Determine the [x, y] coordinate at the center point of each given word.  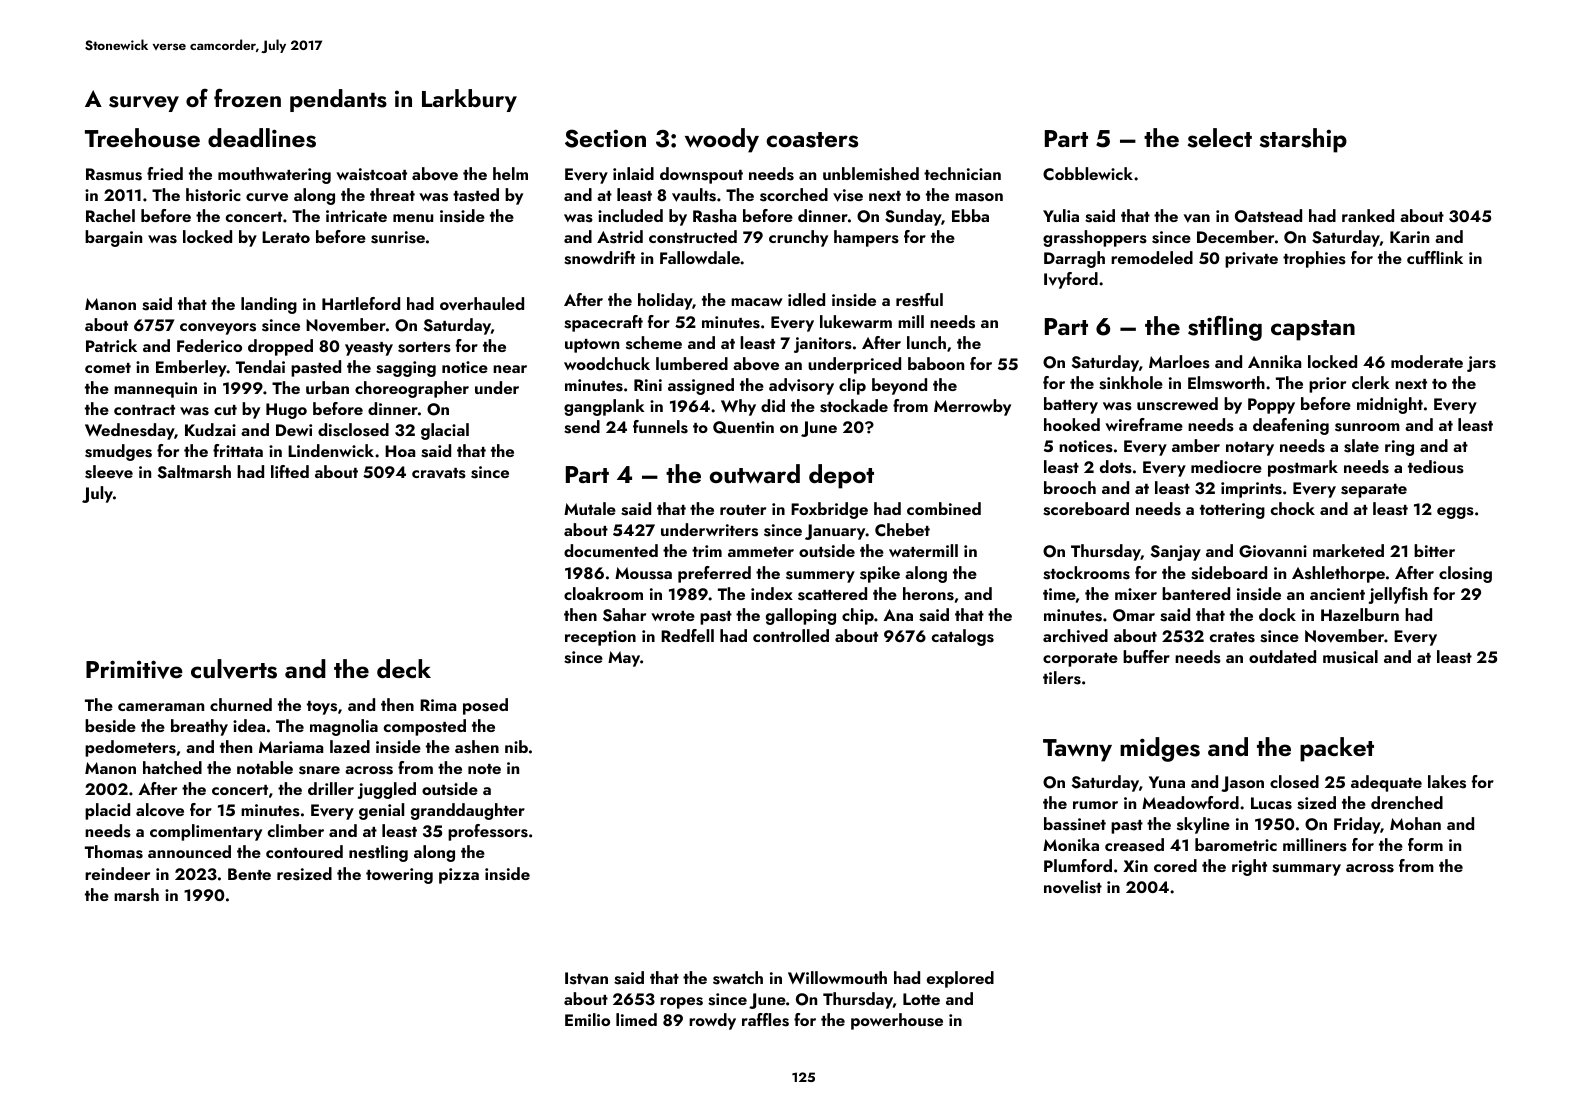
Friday [1357, 825]
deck [404, 668]
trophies [1314, 259]
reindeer [117, 873]
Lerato [286, 237]
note [484, 769]
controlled [791, 635]
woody [722, 140]
